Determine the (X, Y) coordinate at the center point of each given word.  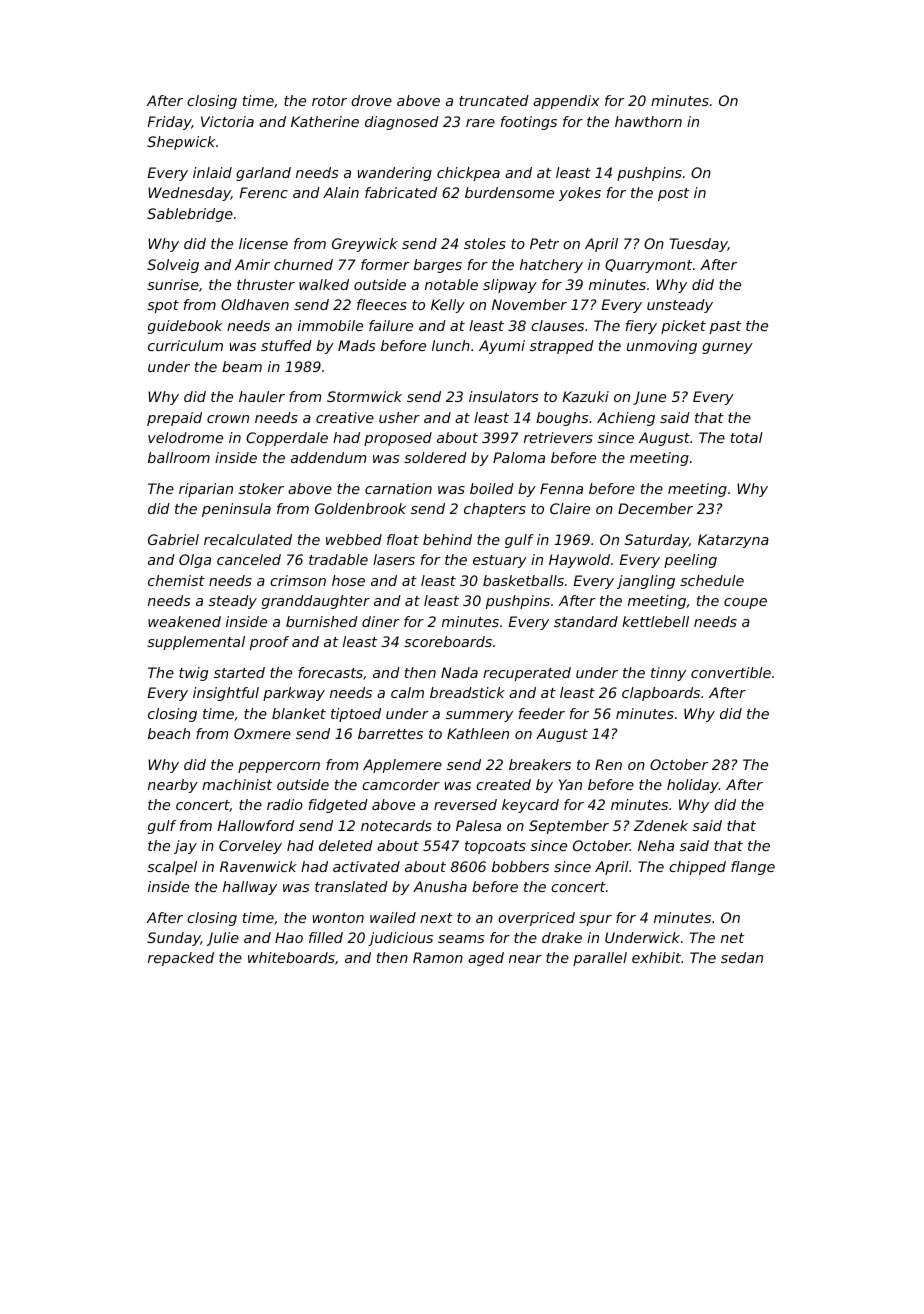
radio (285, 804)
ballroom (179, 457)
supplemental (196, 643)
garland (263, 174)
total (747, 437)
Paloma (519, 457)
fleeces (382, 304)
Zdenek (661, 825)
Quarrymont (648, 266)
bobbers (520, 866)
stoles (485, 243)
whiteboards (291, 957)
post (673, 194)
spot (163, 306)
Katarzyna (733, 541)
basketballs (523, 580)
